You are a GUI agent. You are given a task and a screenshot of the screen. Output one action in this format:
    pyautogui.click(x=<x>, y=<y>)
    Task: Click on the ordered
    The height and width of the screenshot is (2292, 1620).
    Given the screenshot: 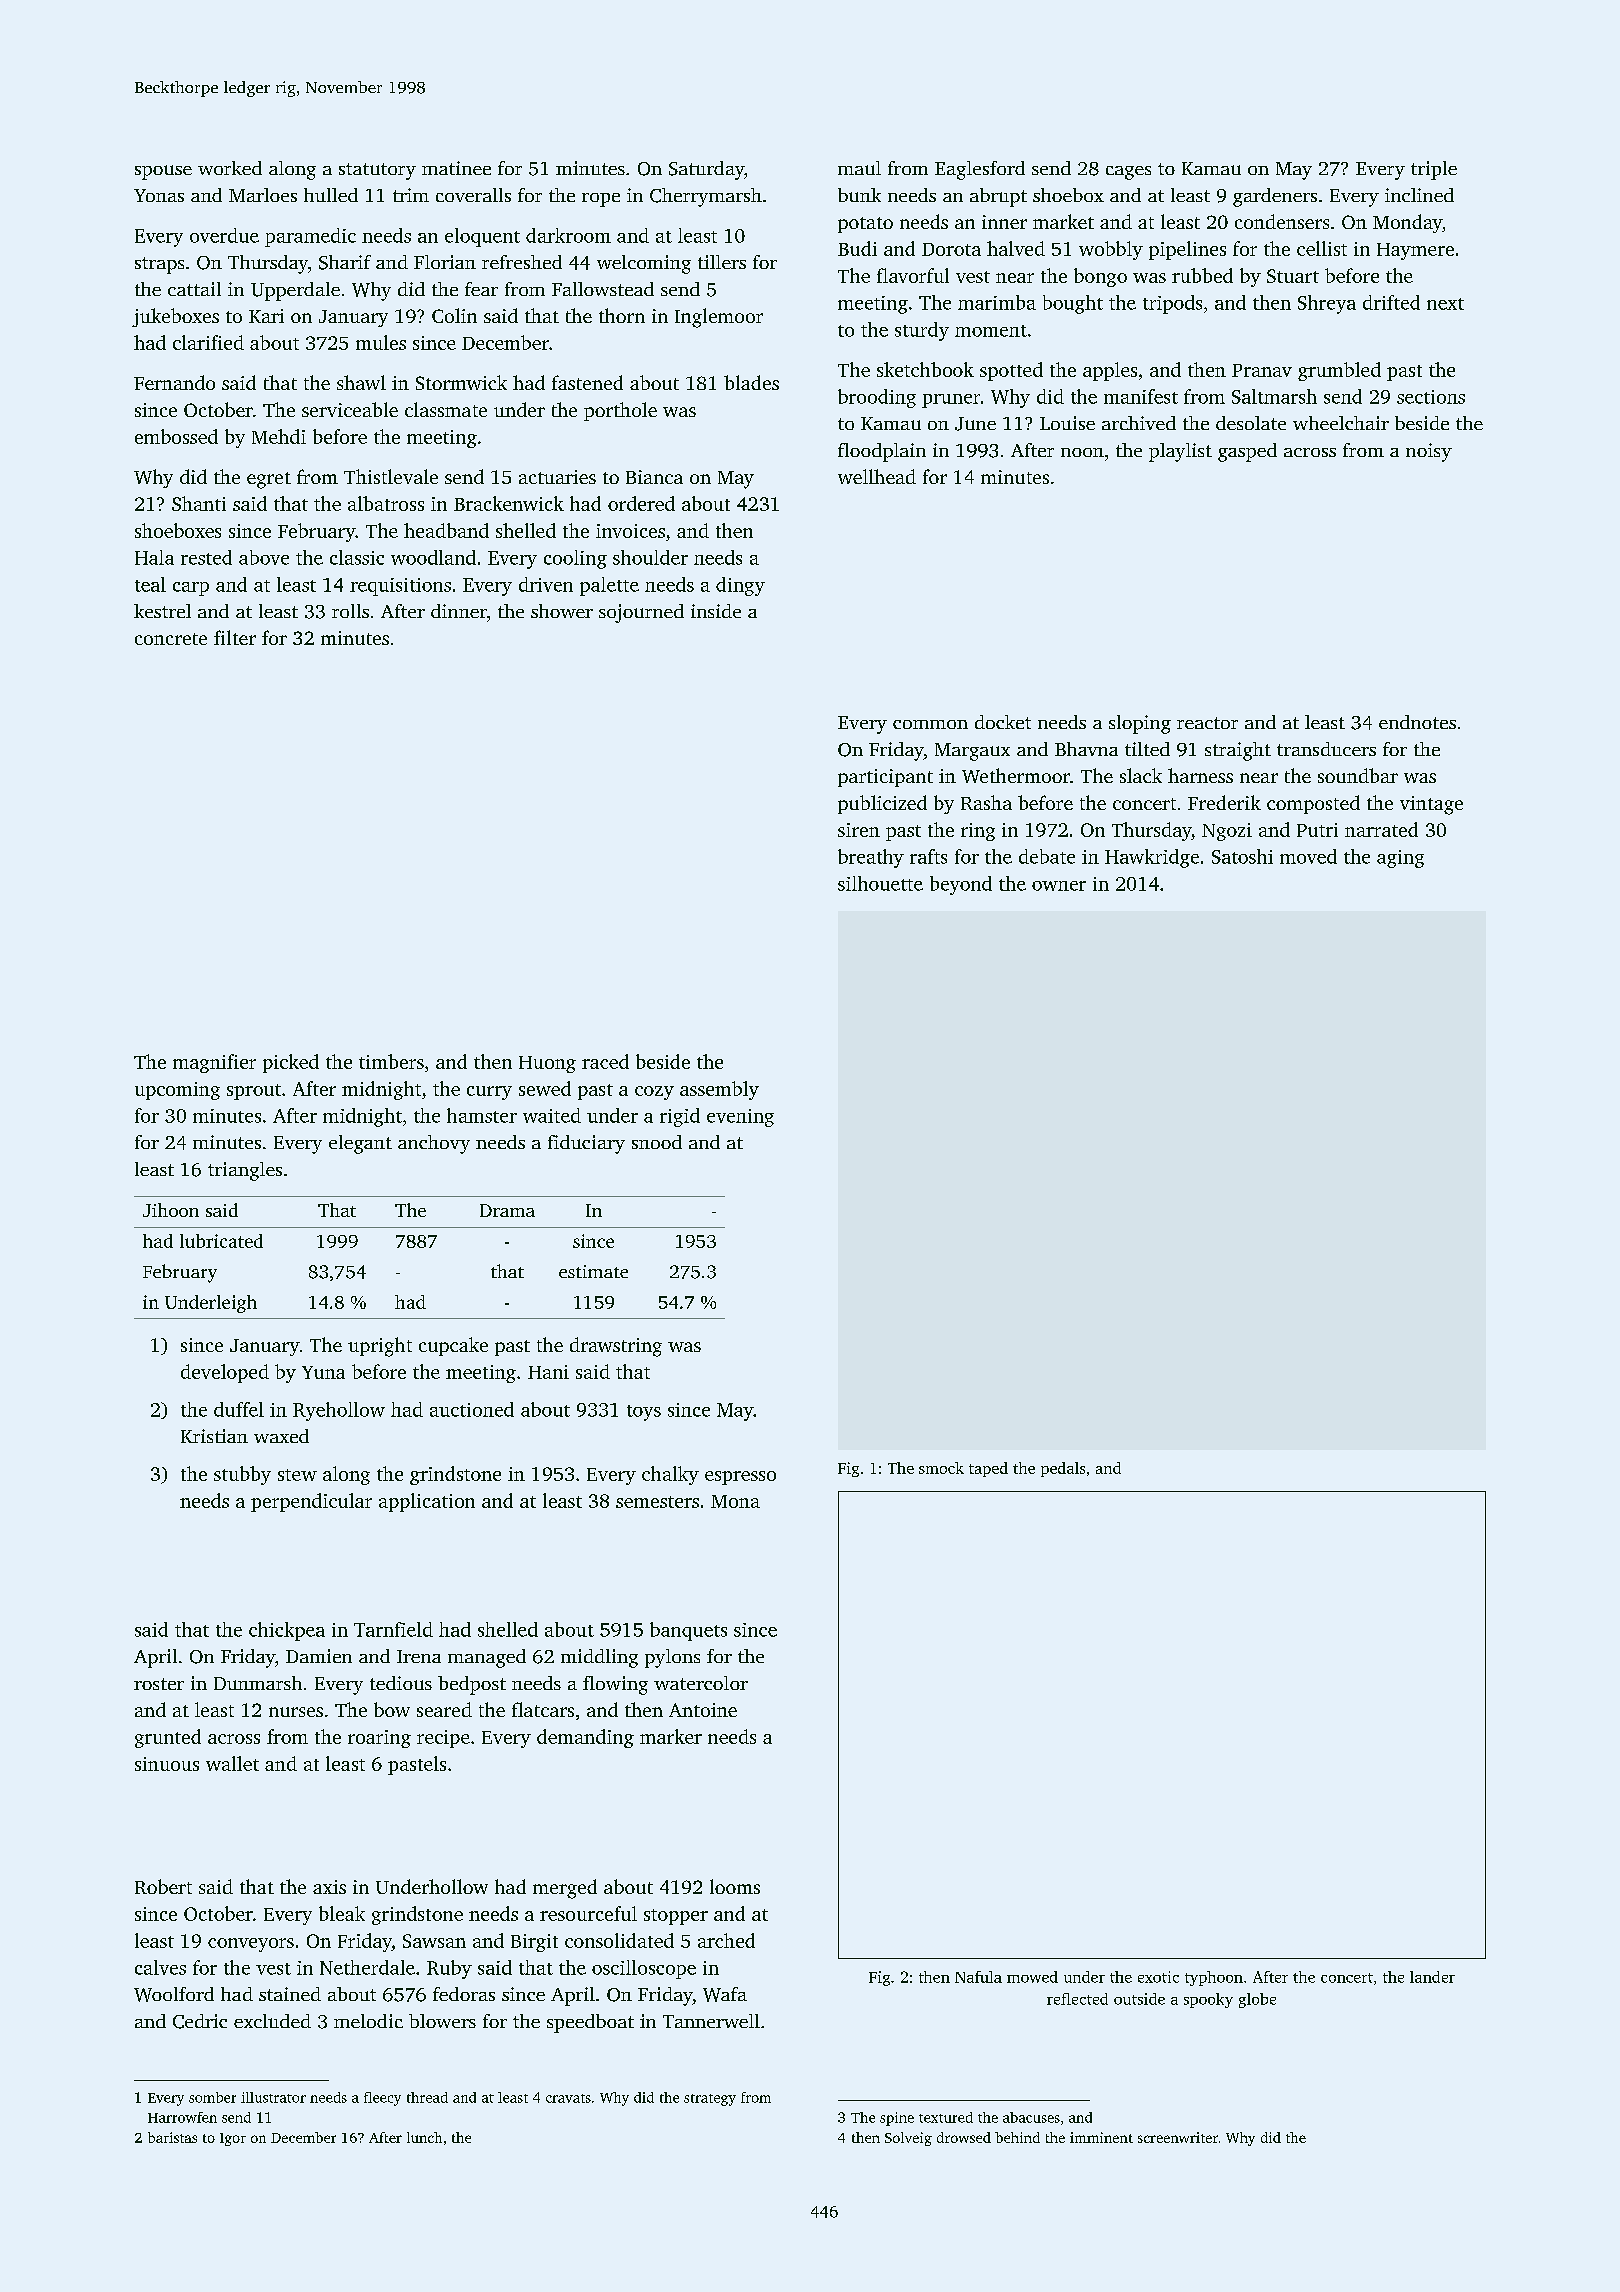 What is the action you would take?
    pyautogui.click(x=641, y=503)
